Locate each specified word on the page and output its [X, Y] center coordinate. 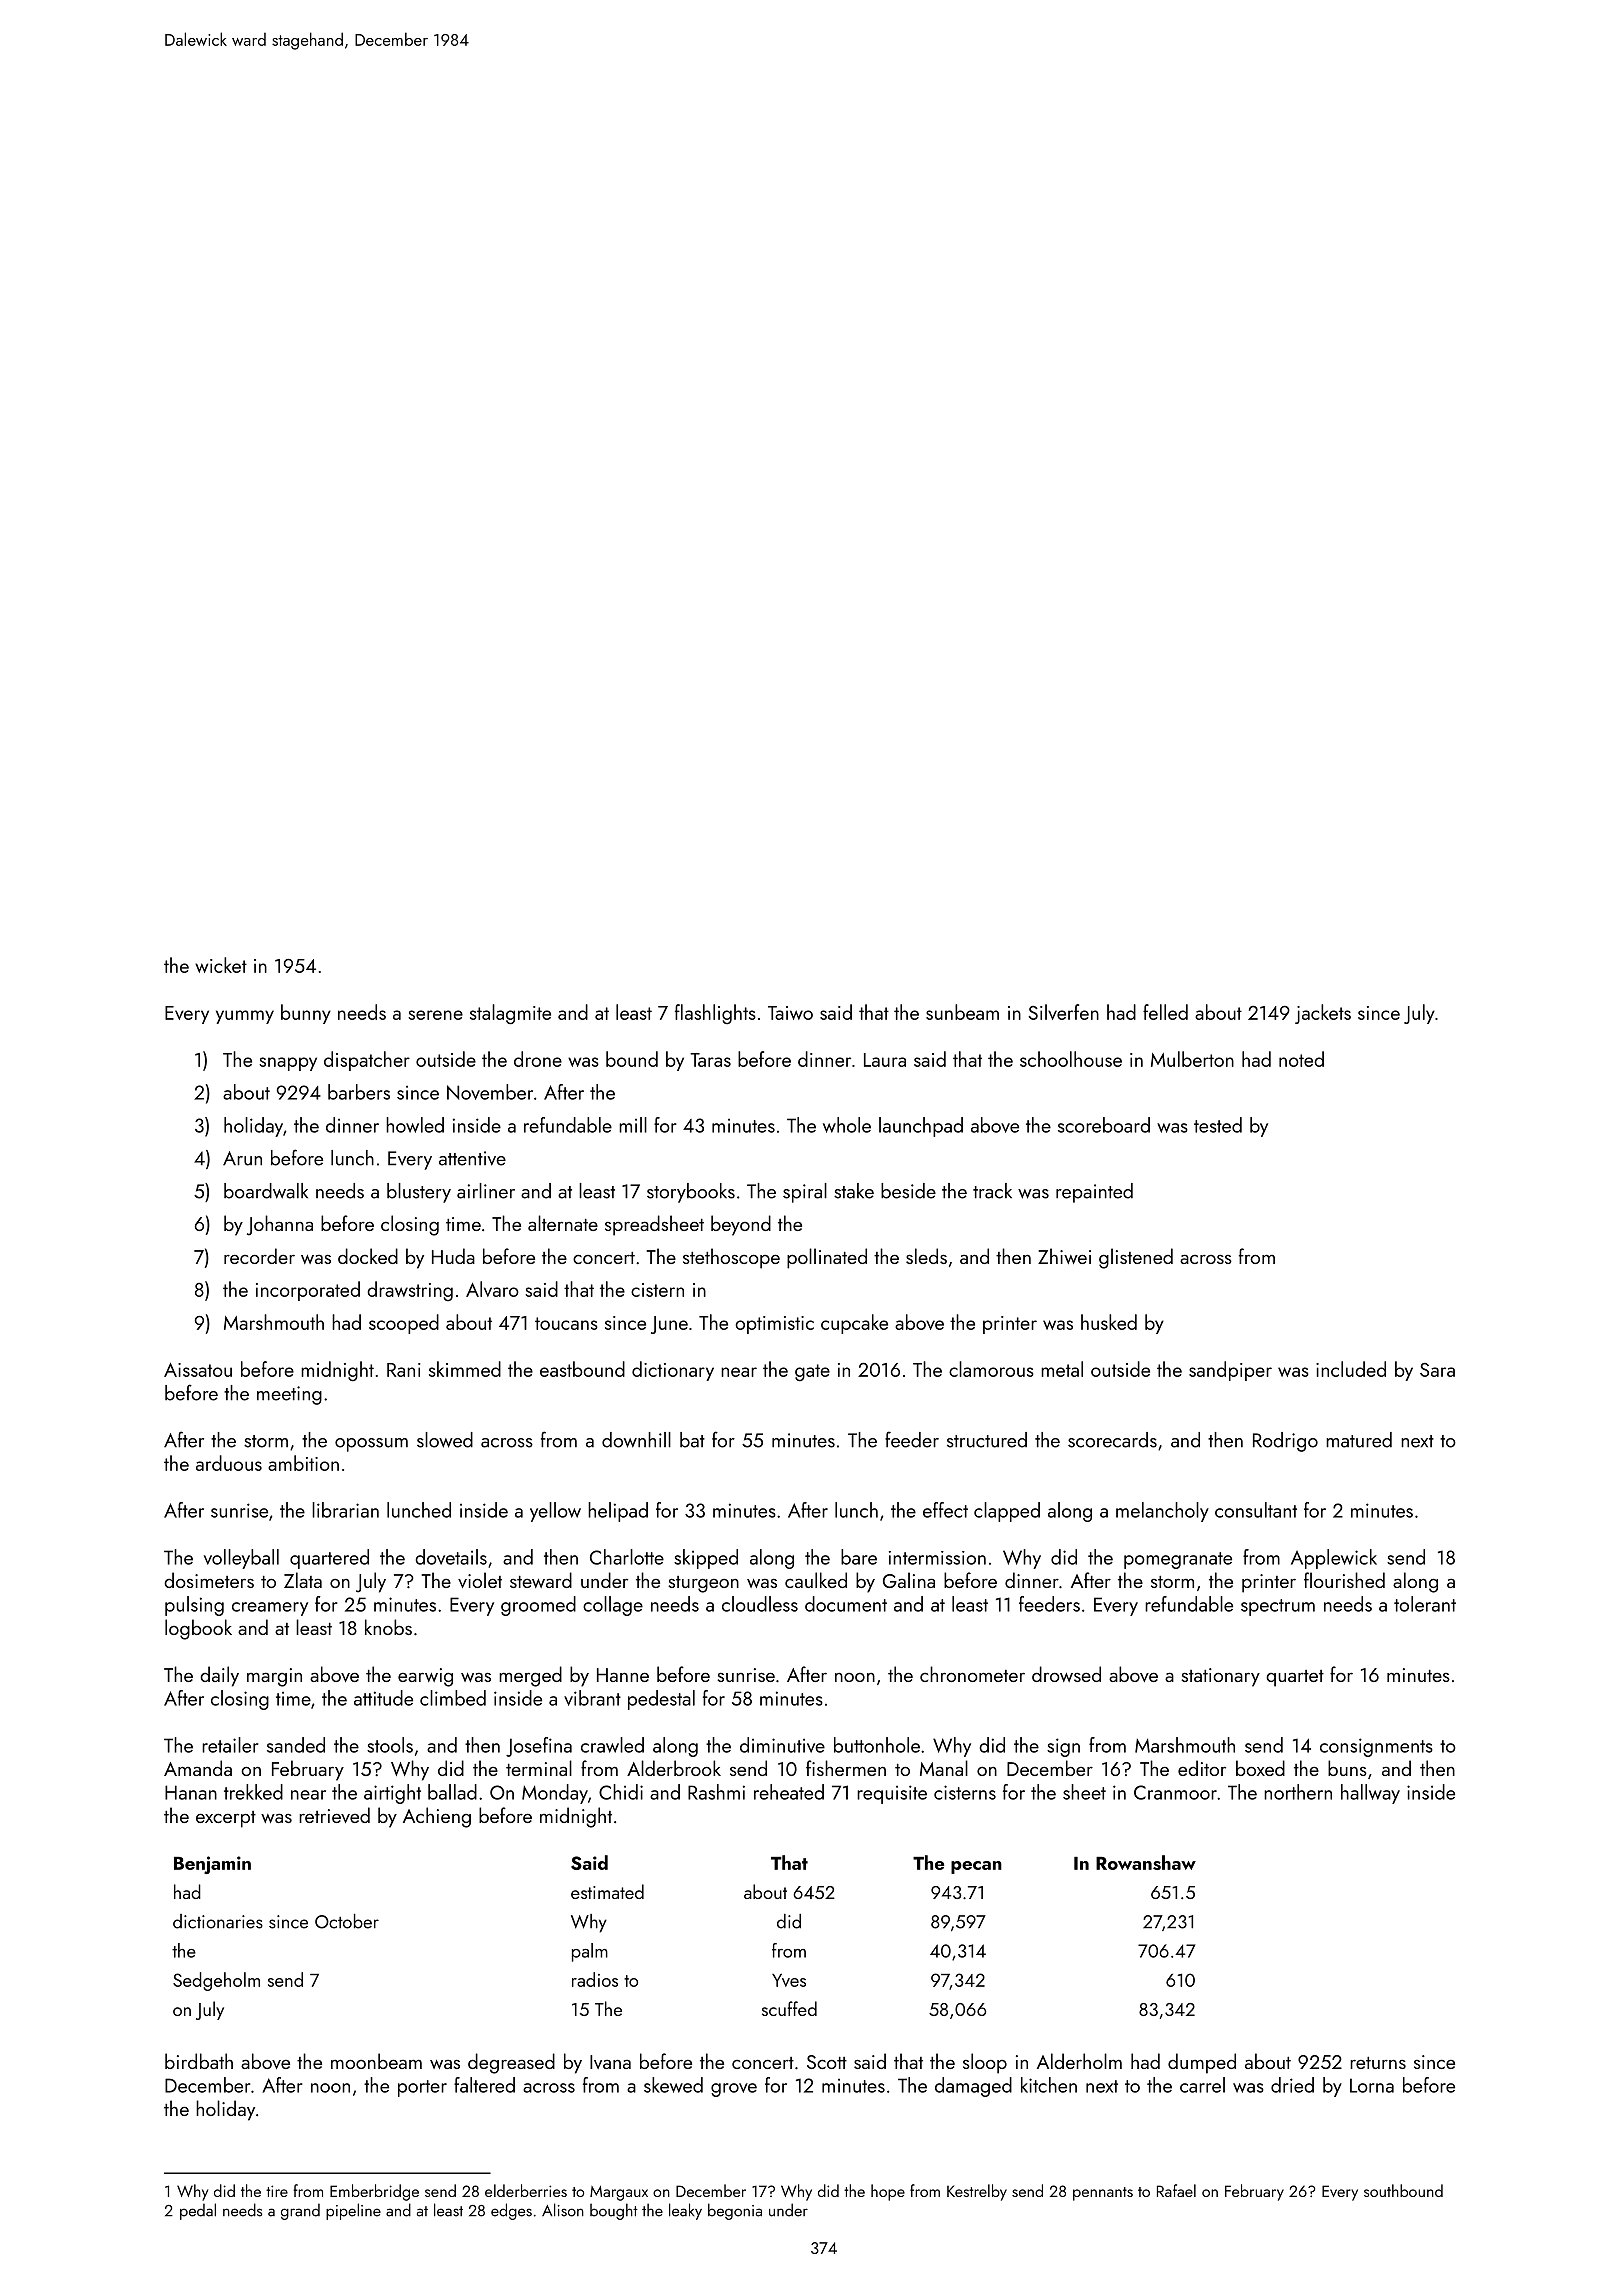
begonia [735, 2211]
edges [511, 2211]
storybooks [691, 1193]
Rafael [1176, 2190]
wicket [221, 965]
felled [1165, 1012]
